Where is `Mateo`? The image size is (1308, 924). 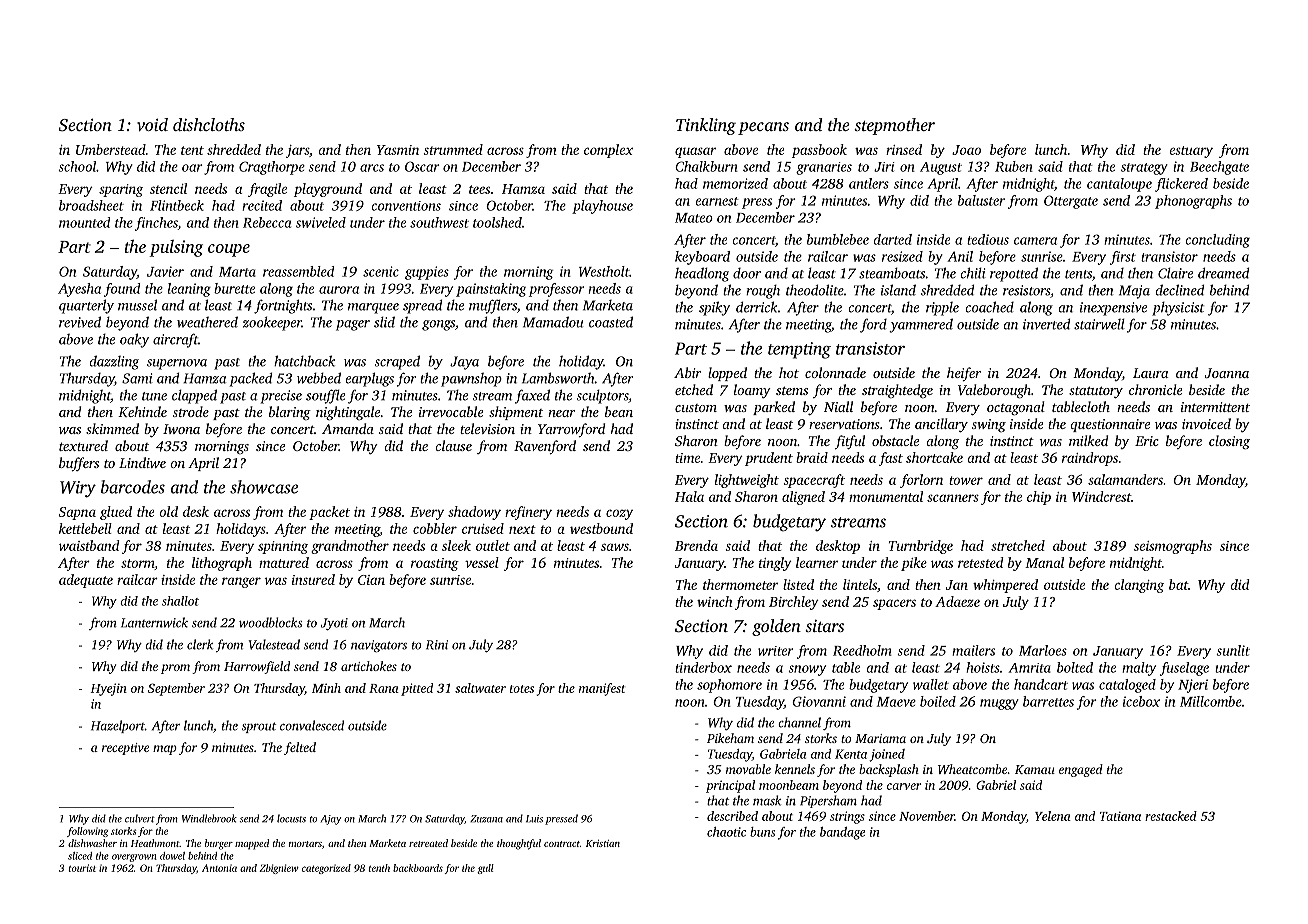 Mateo is located at coordinates (694, 218).
